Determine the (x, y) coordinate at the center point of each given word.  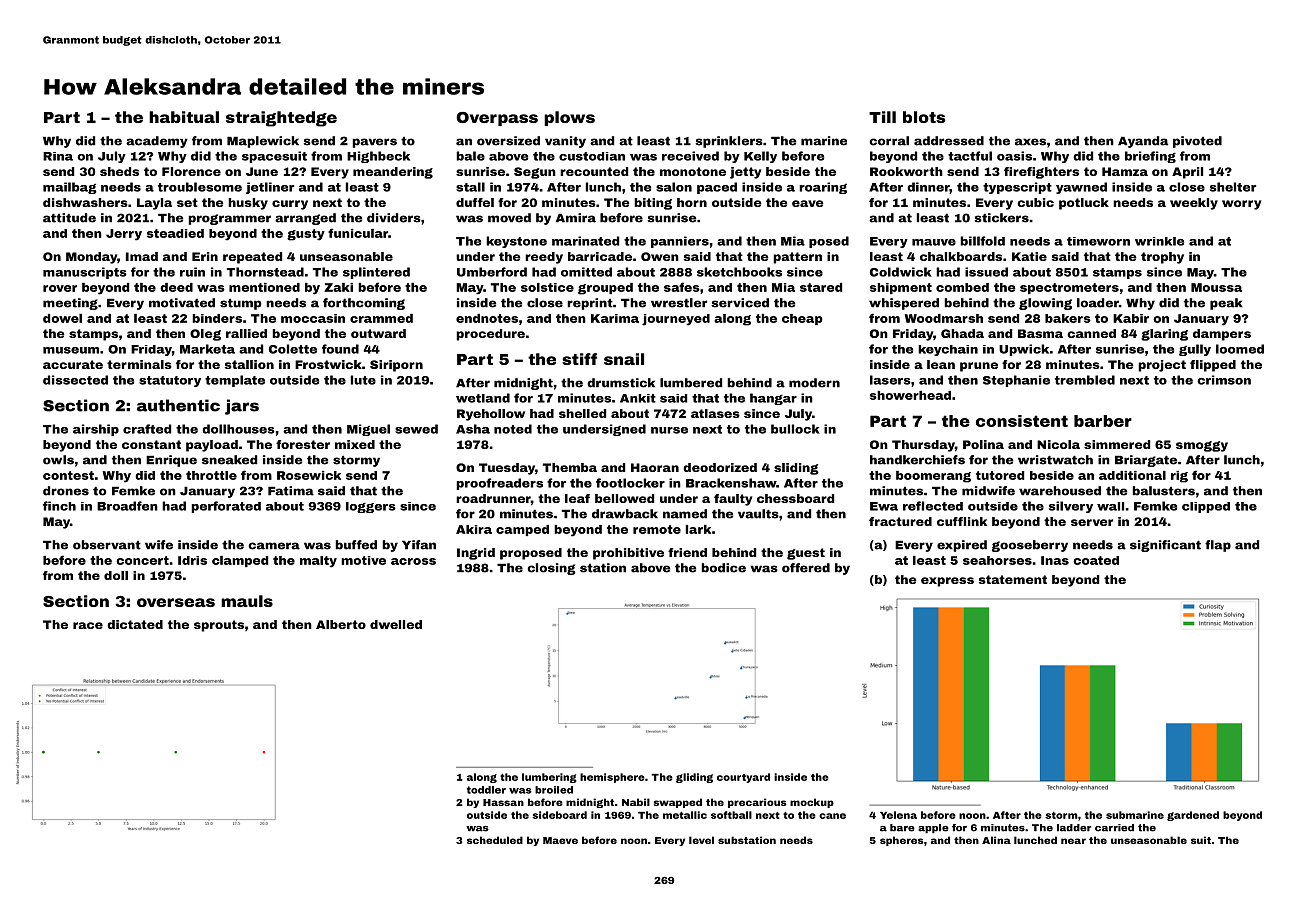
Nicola (1058, 444)
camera (274, 546)
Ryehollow (491, 415)
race (88, 625)
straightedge (281, 119)
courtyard (743, 778)
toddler (486, 790)
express (947, 582)
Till (882, 117)
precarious (757, 803)
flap (1218, 546)
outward (378, 333)
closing (552, 569)
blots (924, 117)
